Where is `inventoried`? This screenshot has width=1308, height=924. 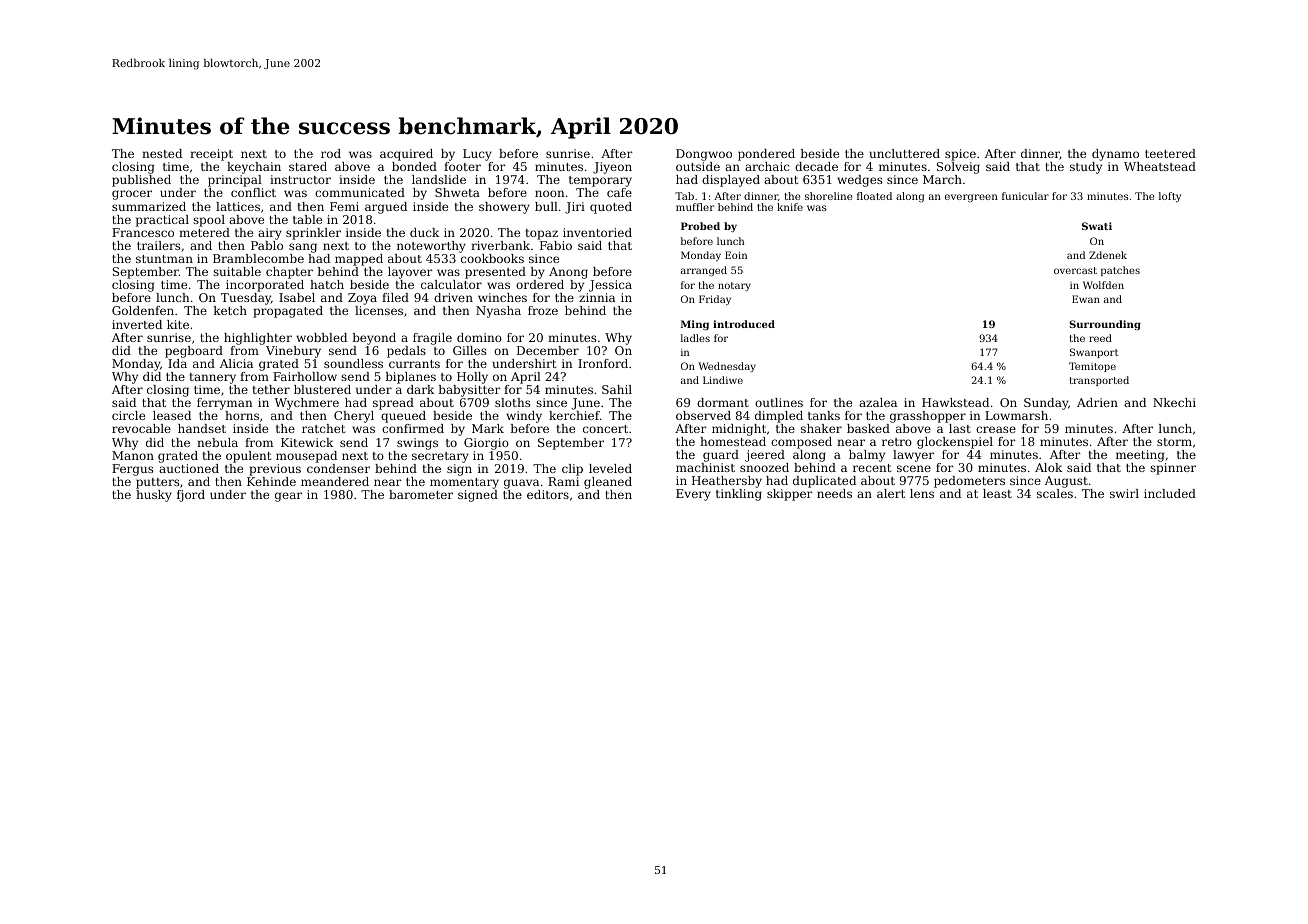
inventoried is located at coordinates (597, 232).
